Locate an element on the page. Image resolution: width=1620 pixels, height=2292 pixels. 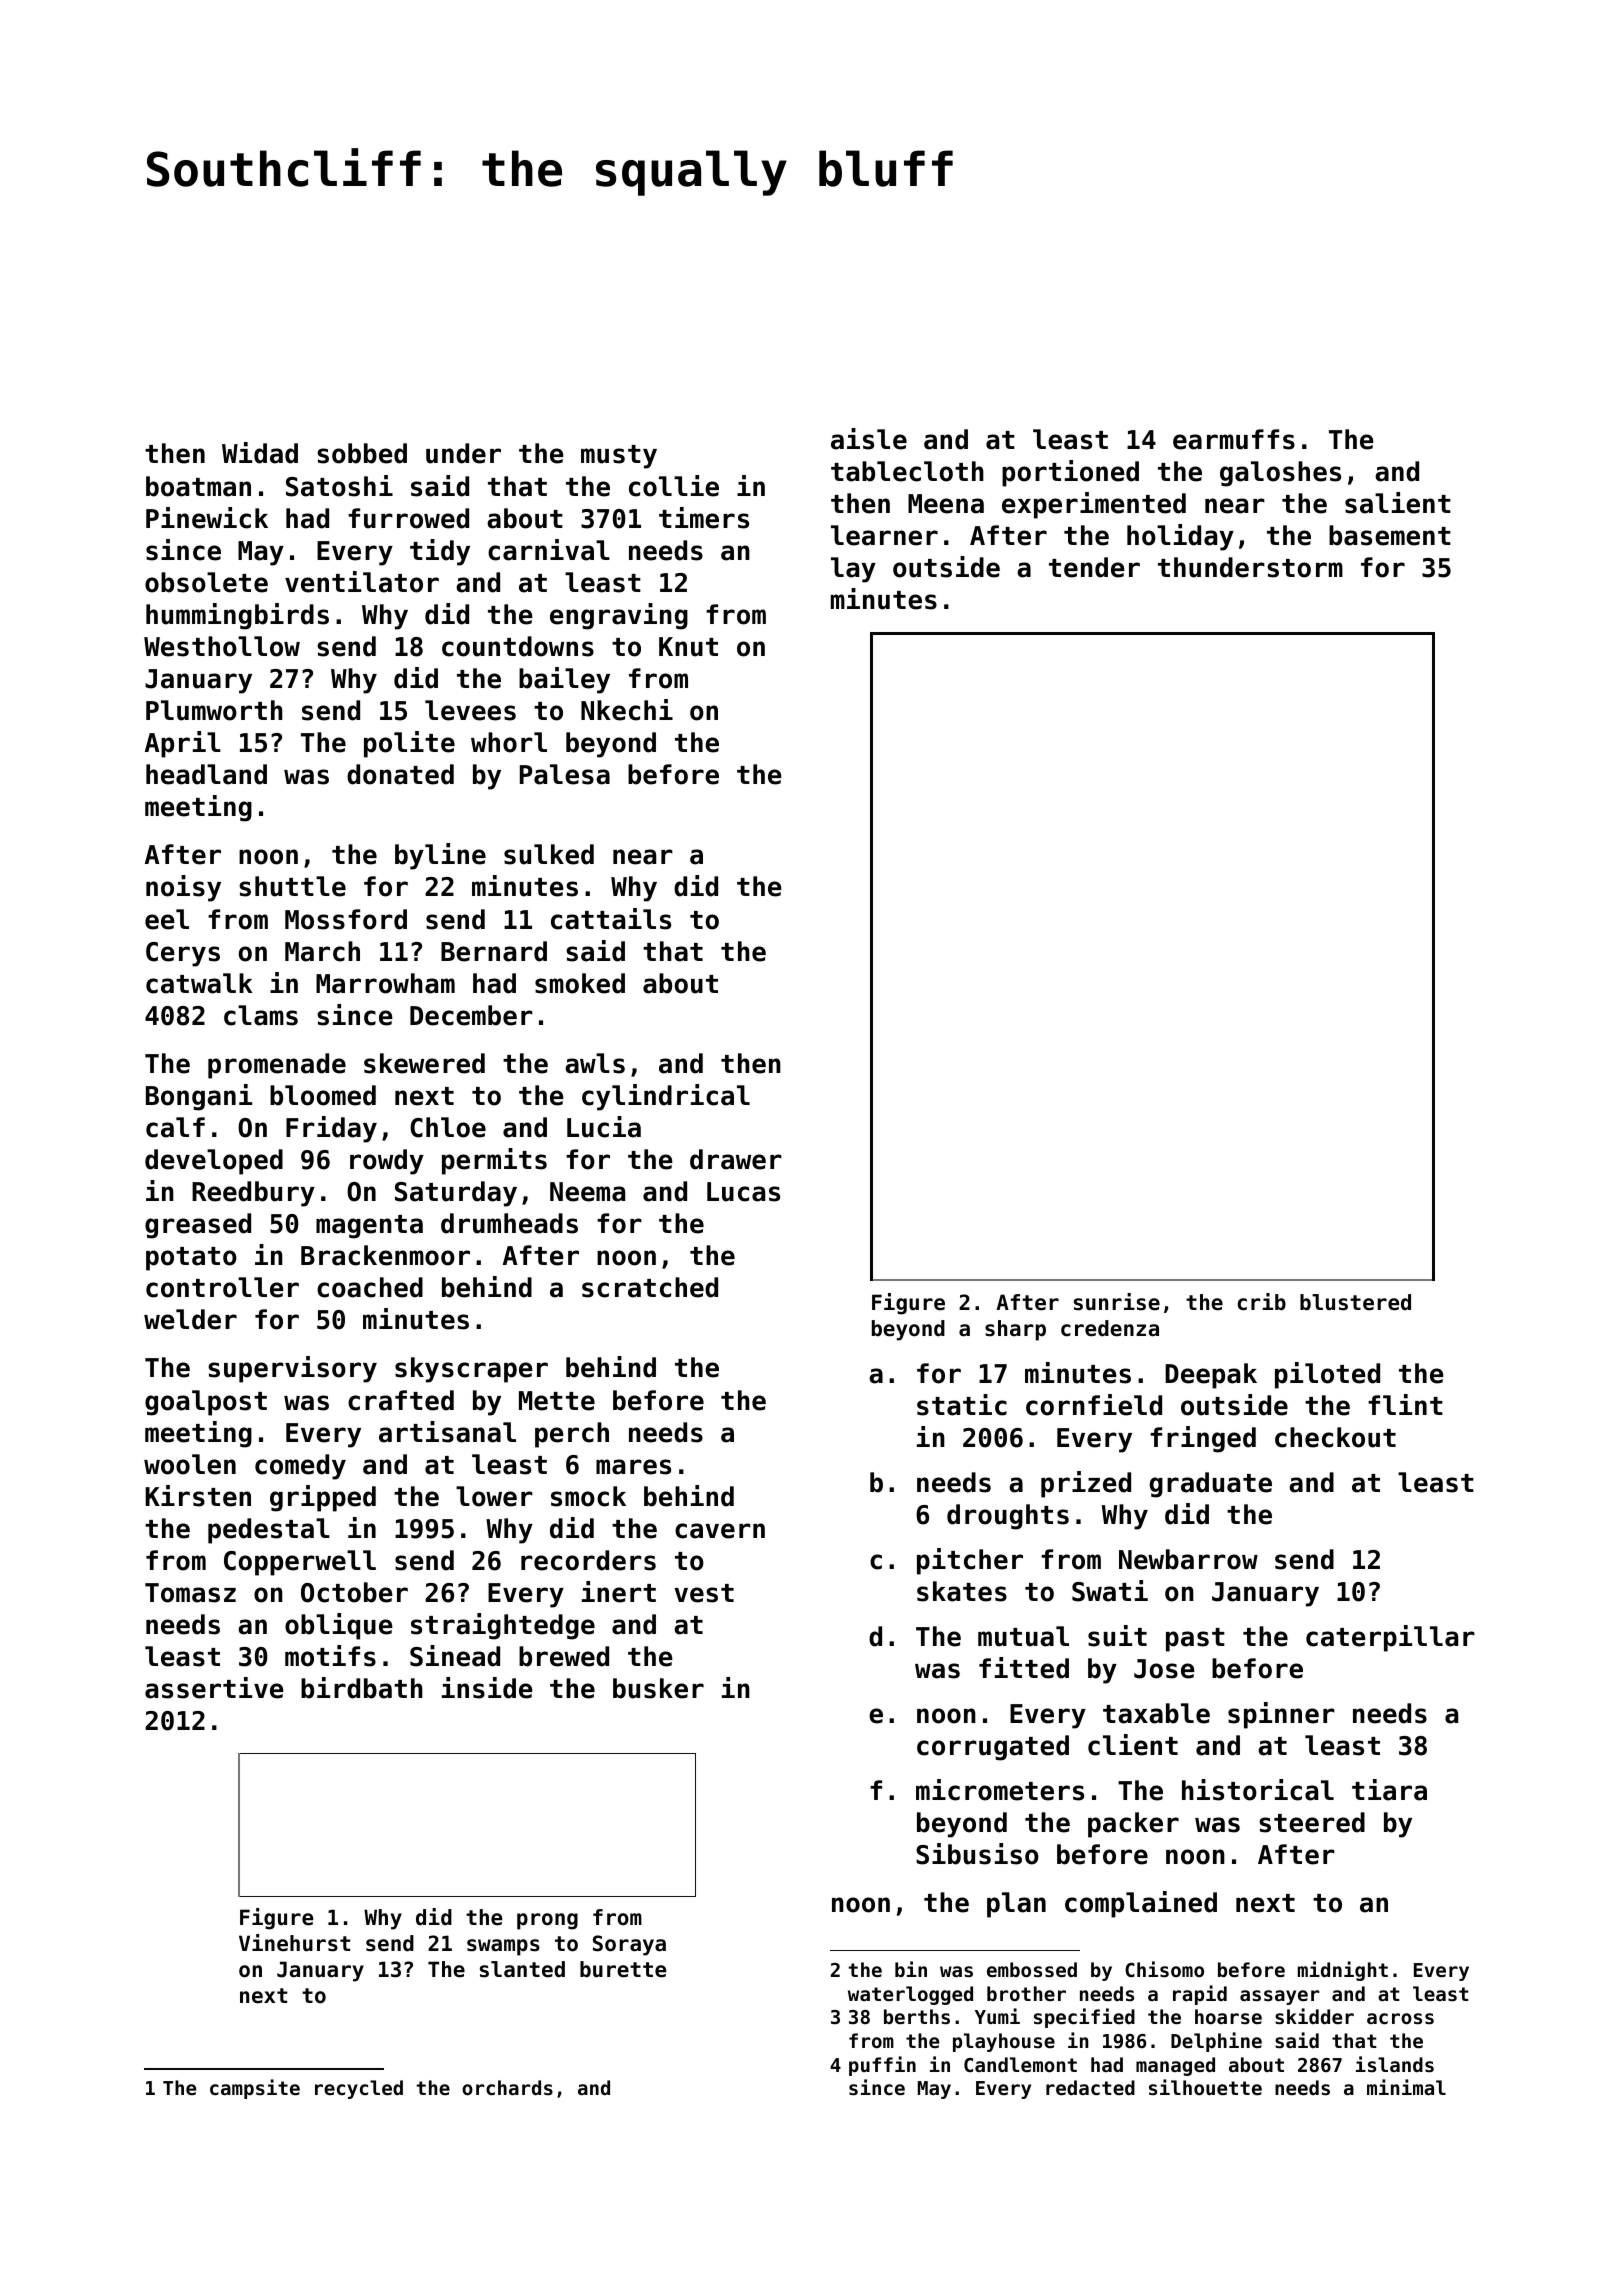
earmuffs is located at coordinates (1234, 439).
